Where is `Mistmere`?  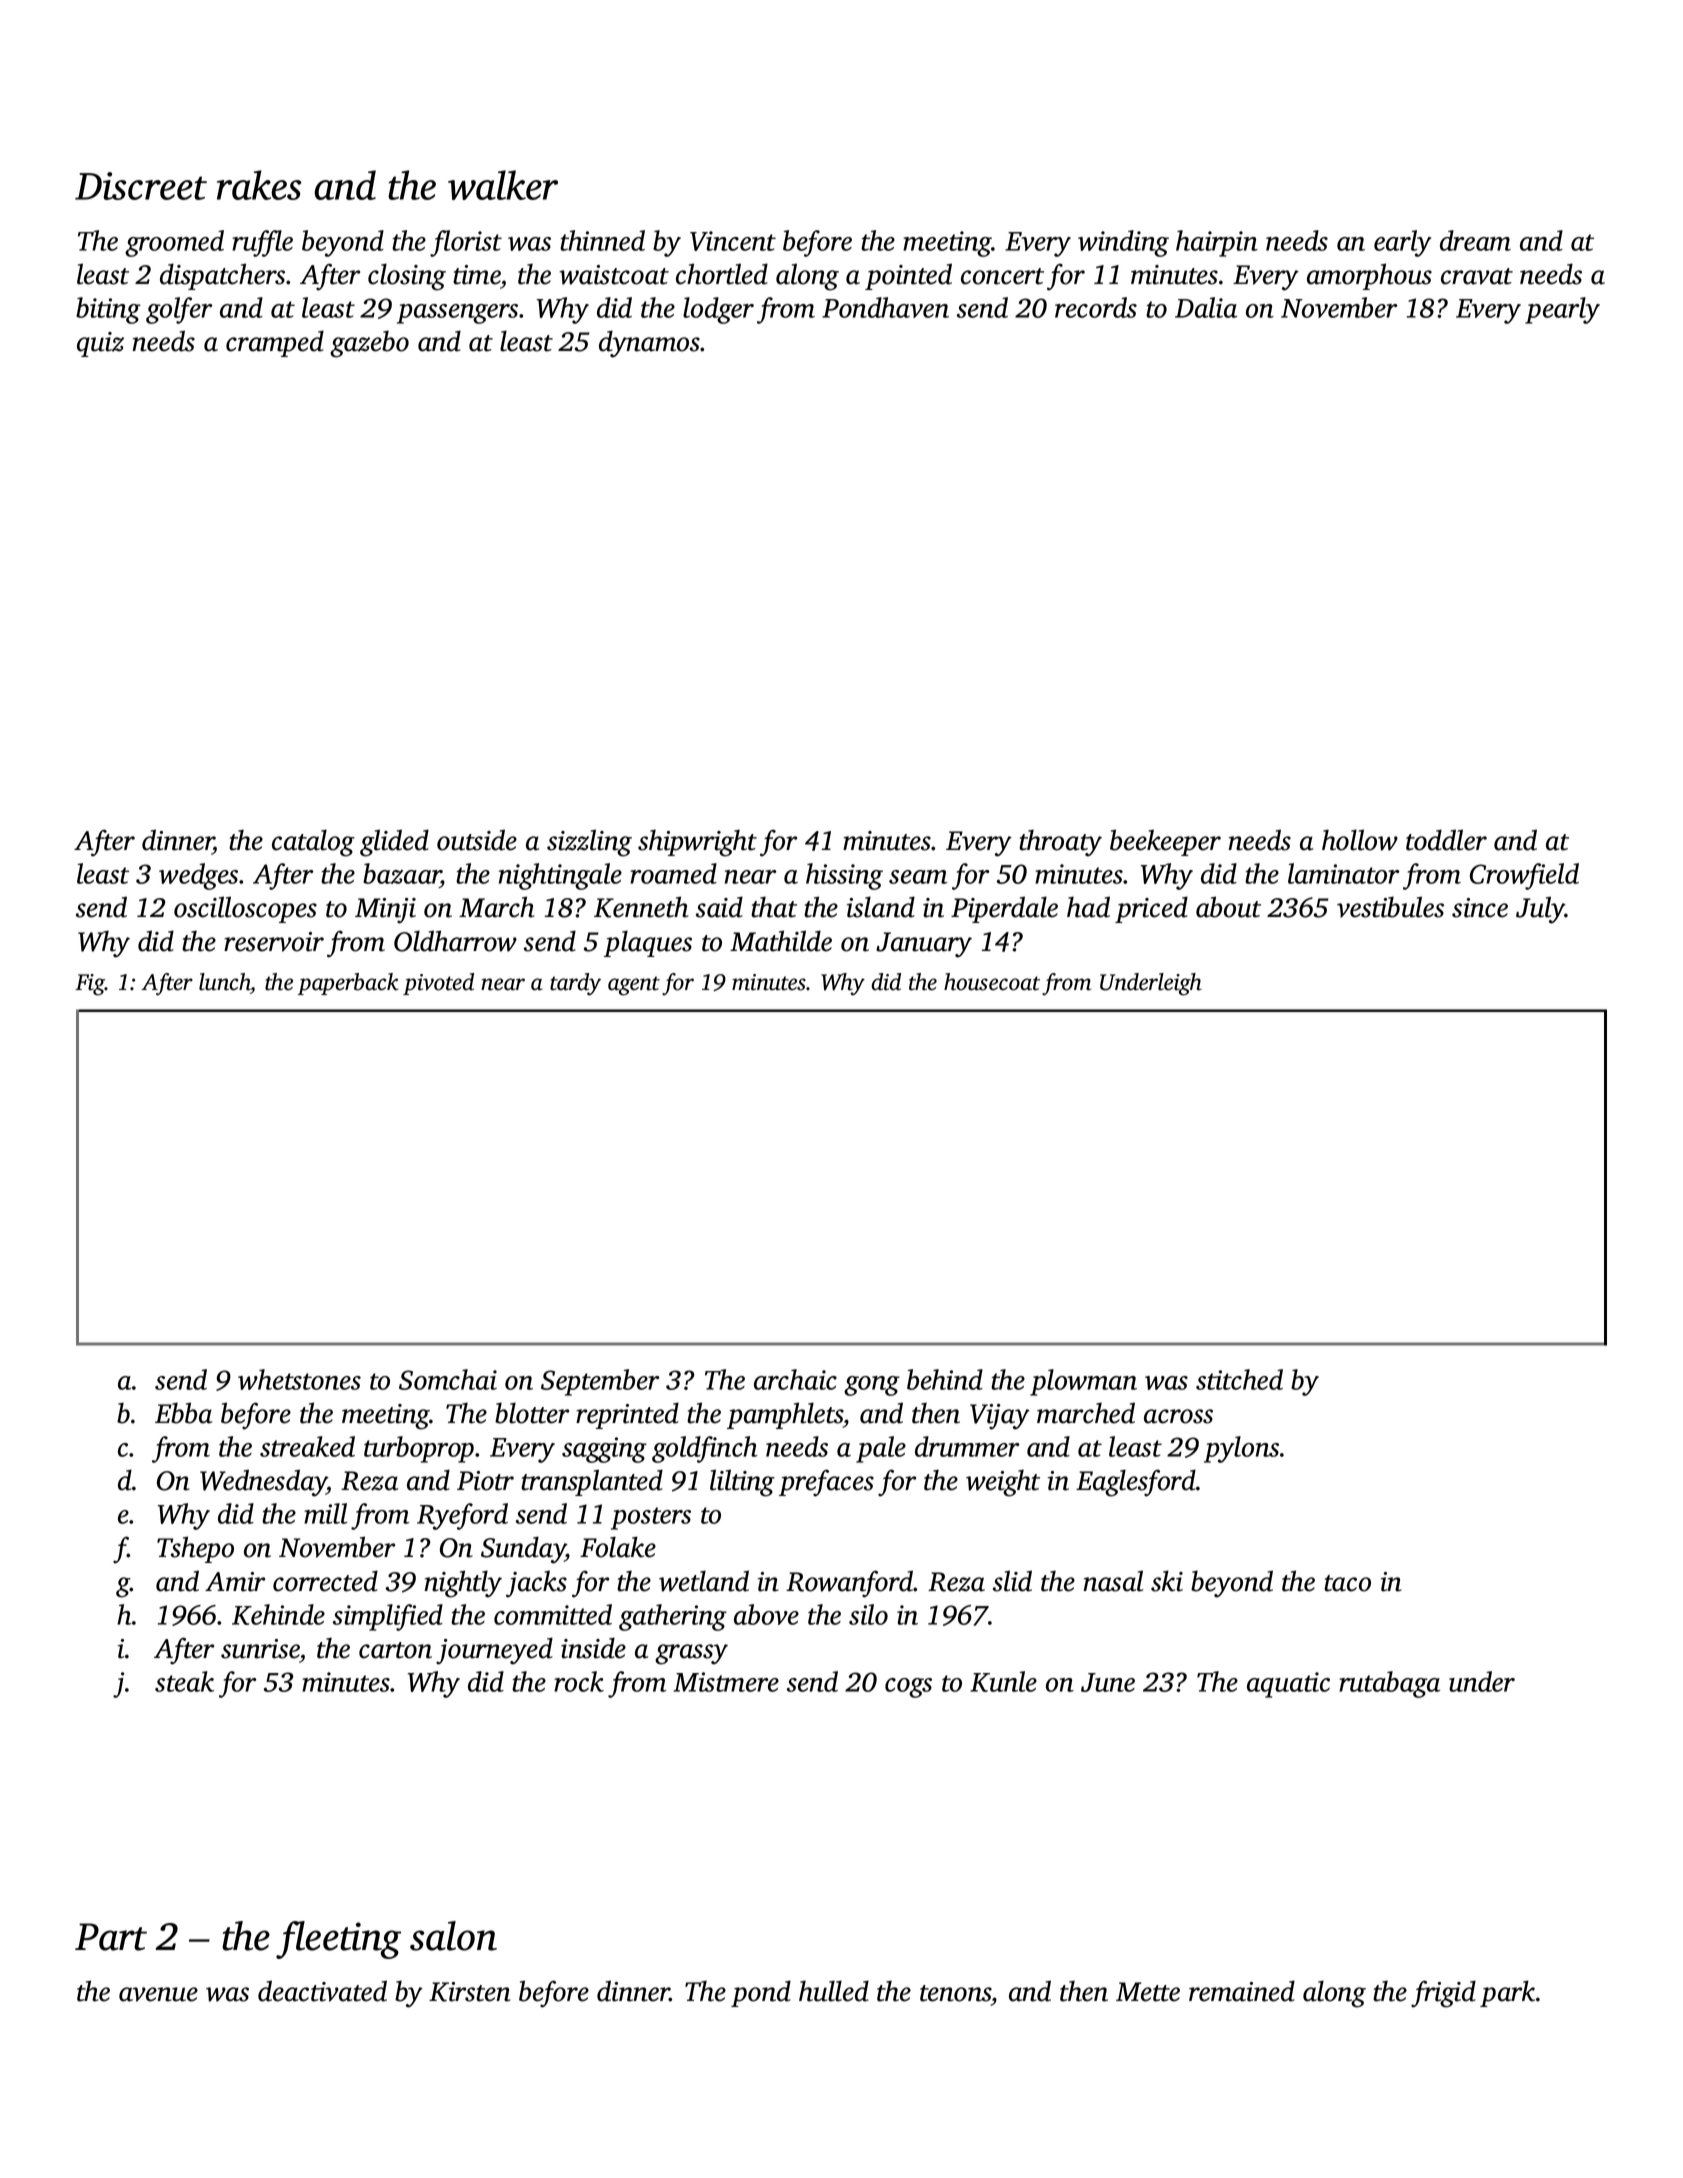 Mistmere is located at coordinates (726, 1682).
